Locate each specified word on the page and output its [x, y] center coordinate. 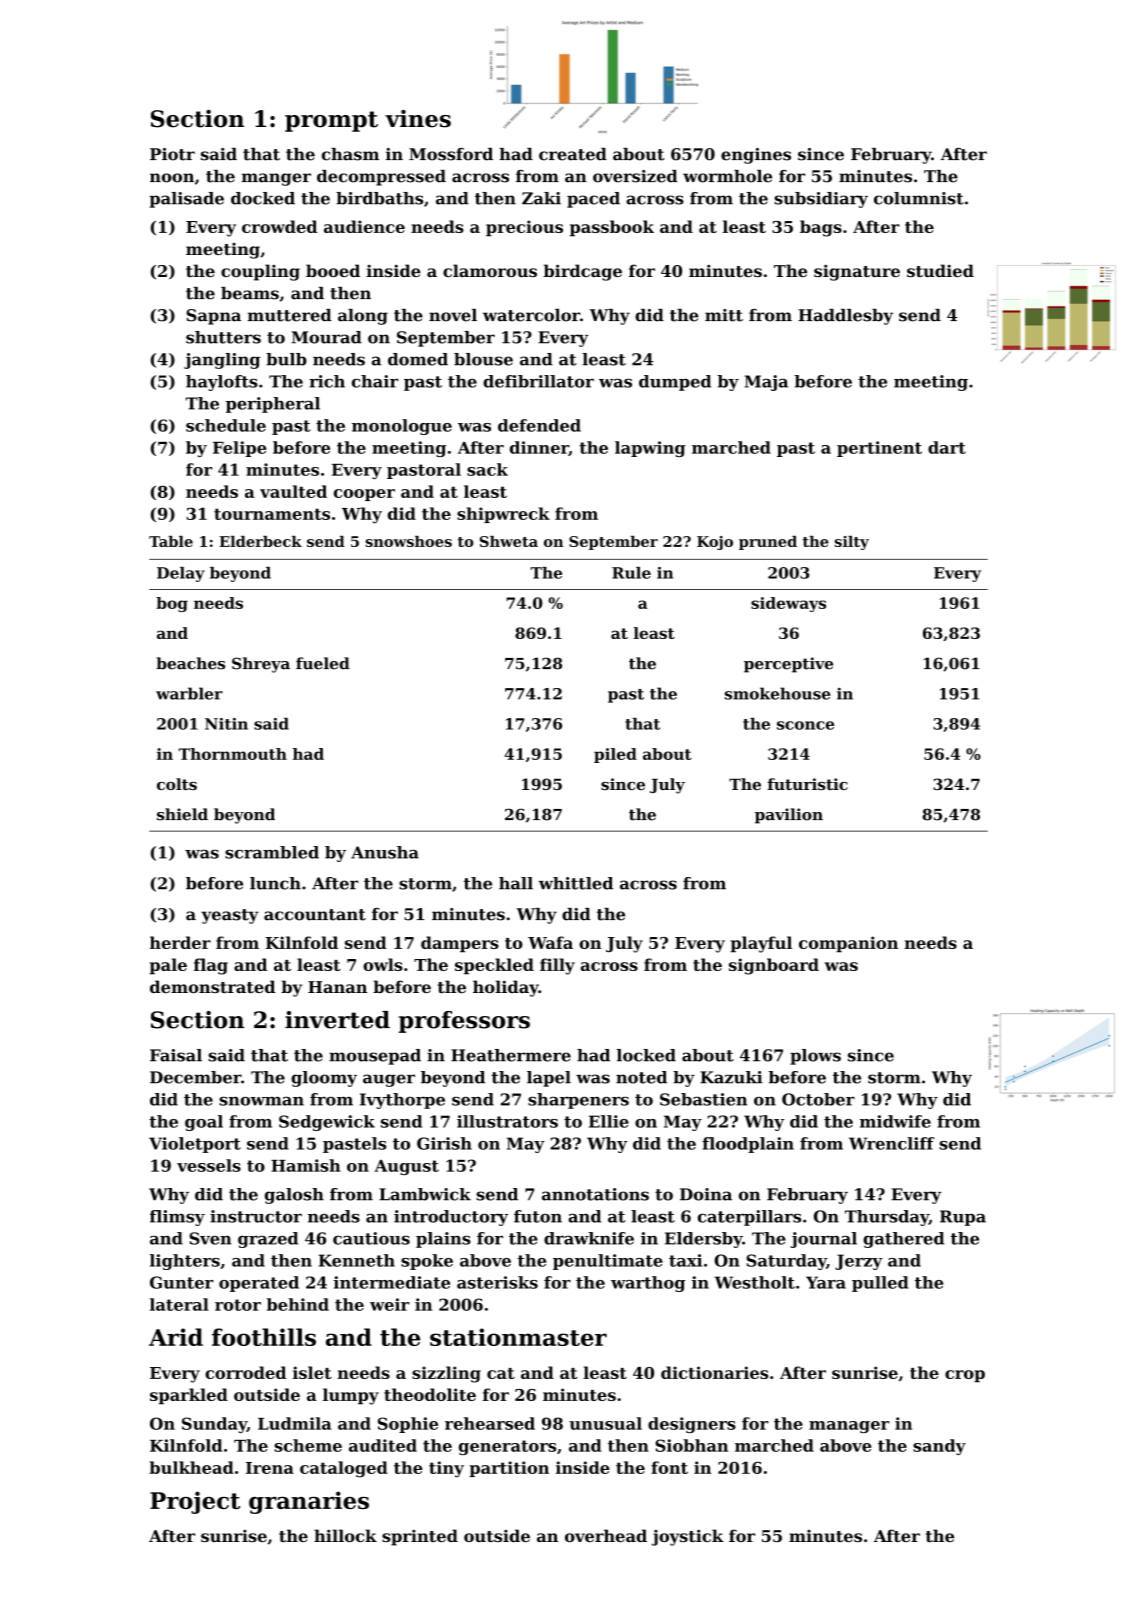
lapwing [650, 449]
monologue [402, 427]
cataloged [344, 1469]
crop [965, 1376]
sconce [805, 725]
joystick [688, 1537]
